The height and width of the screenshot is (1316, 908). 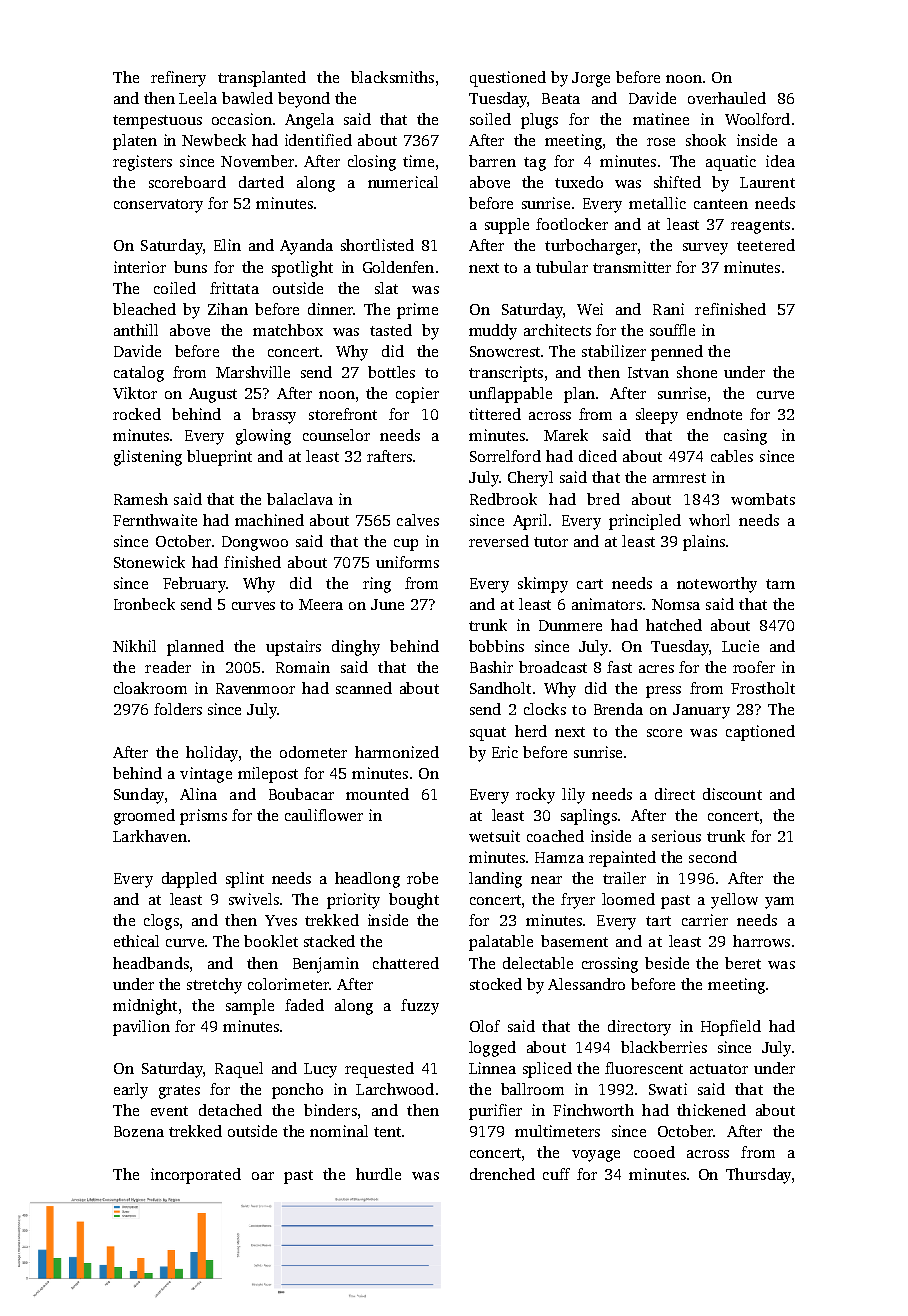 I want to click on registers, so click(x=142, y=163).
